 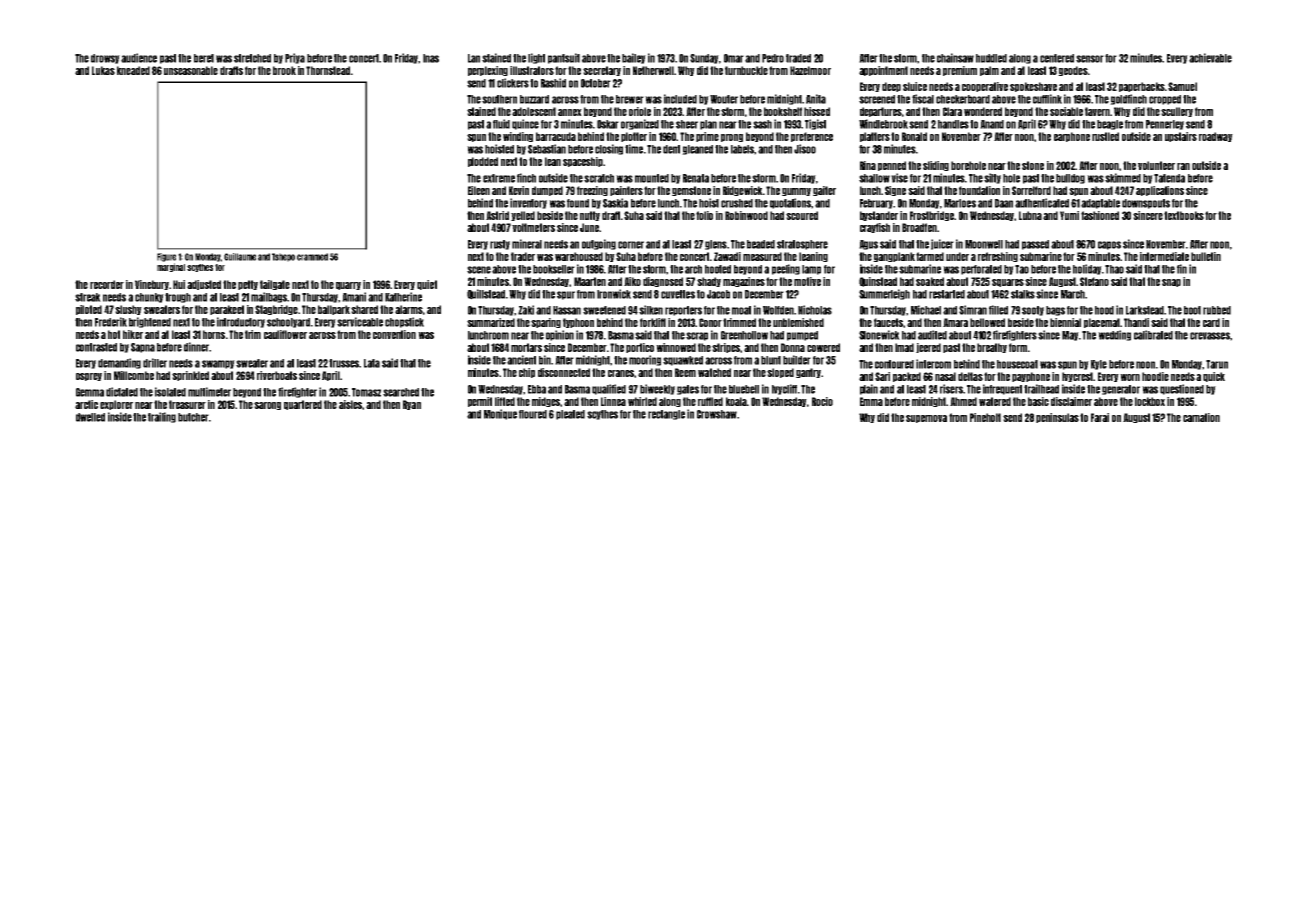 What do you see at coordinates (1171, 283) in the document?
I see `snap` at bounding box center [1171, 283].
